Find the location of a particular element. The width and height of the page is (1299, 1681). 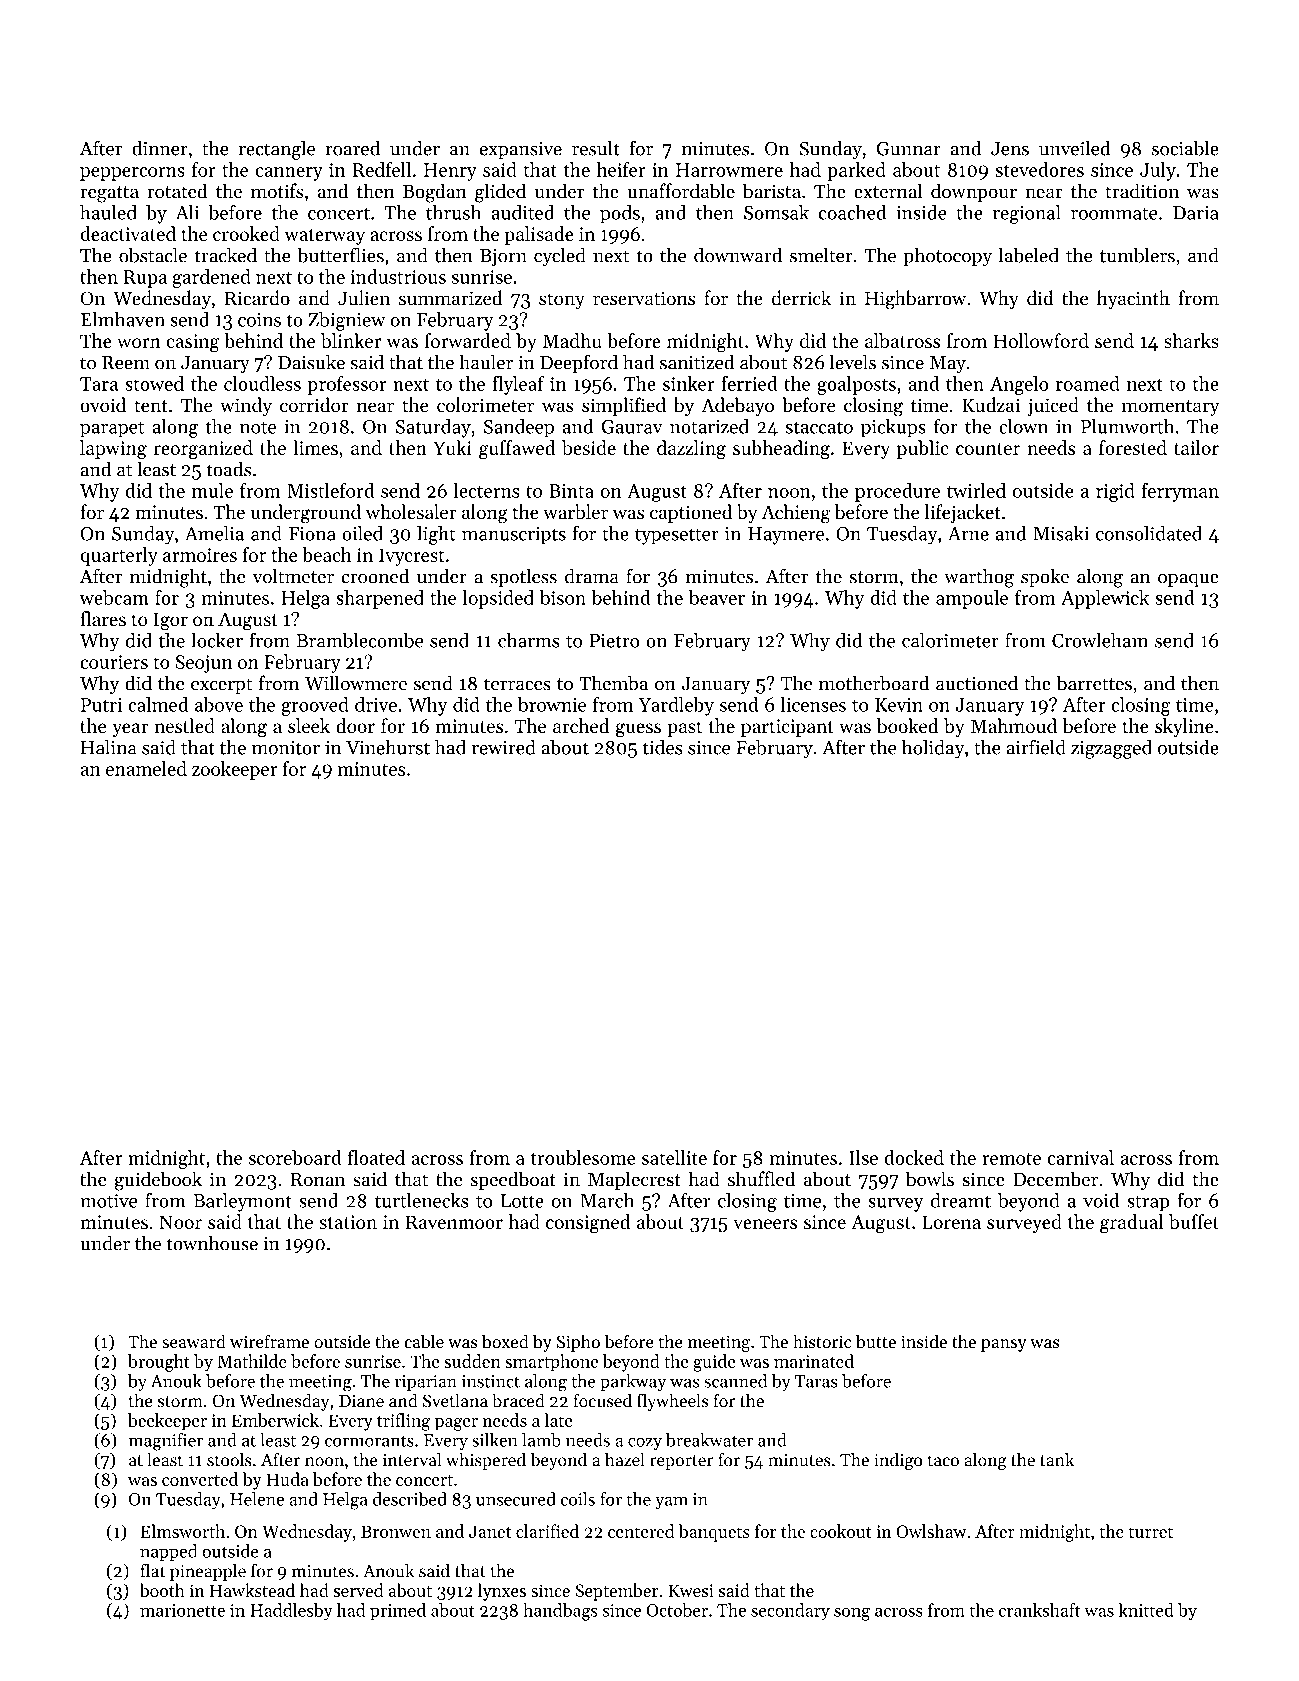

remote is located at coordinates (1011, 1159).
